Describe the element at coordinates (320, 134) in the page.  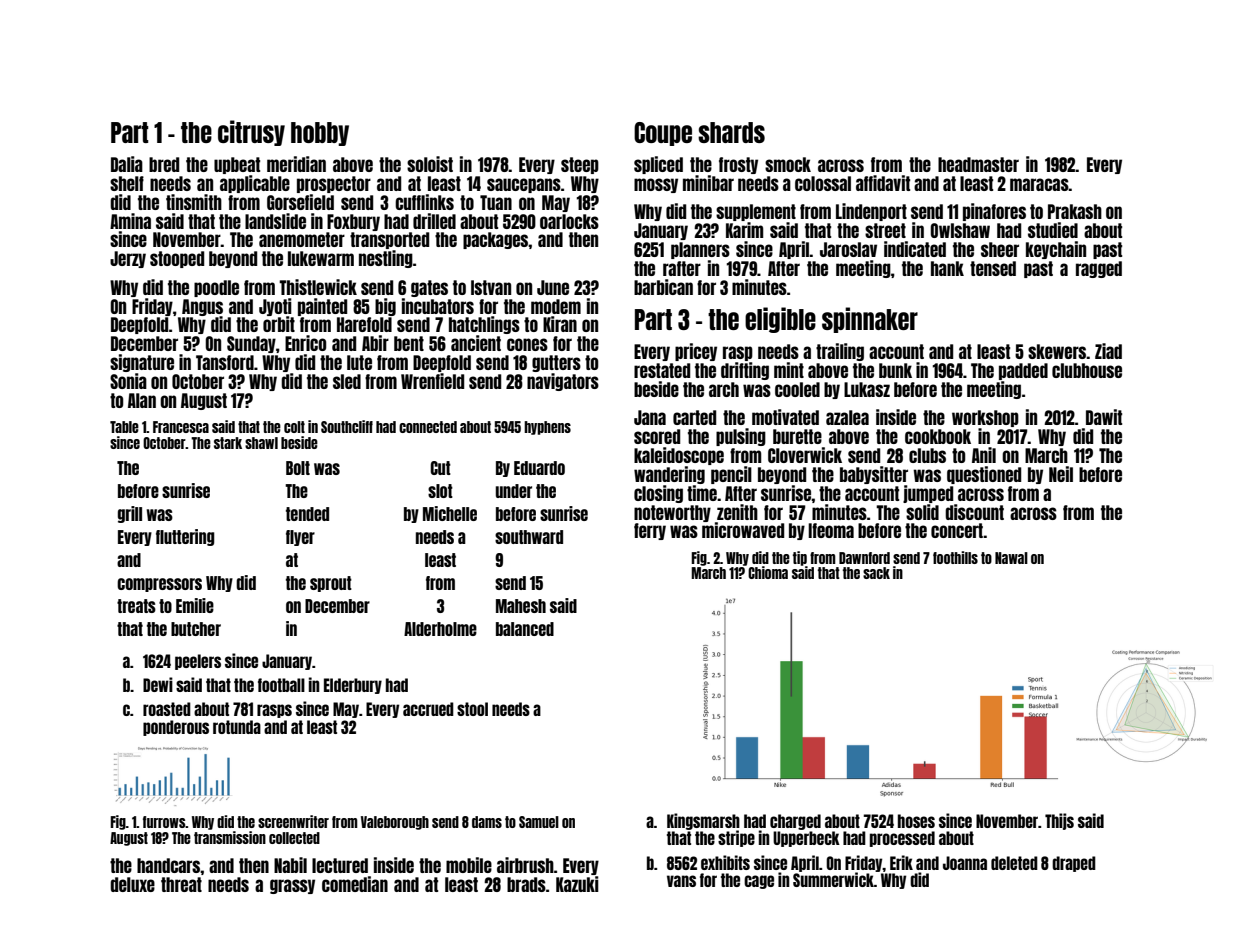
I see `hobby` at that location.
